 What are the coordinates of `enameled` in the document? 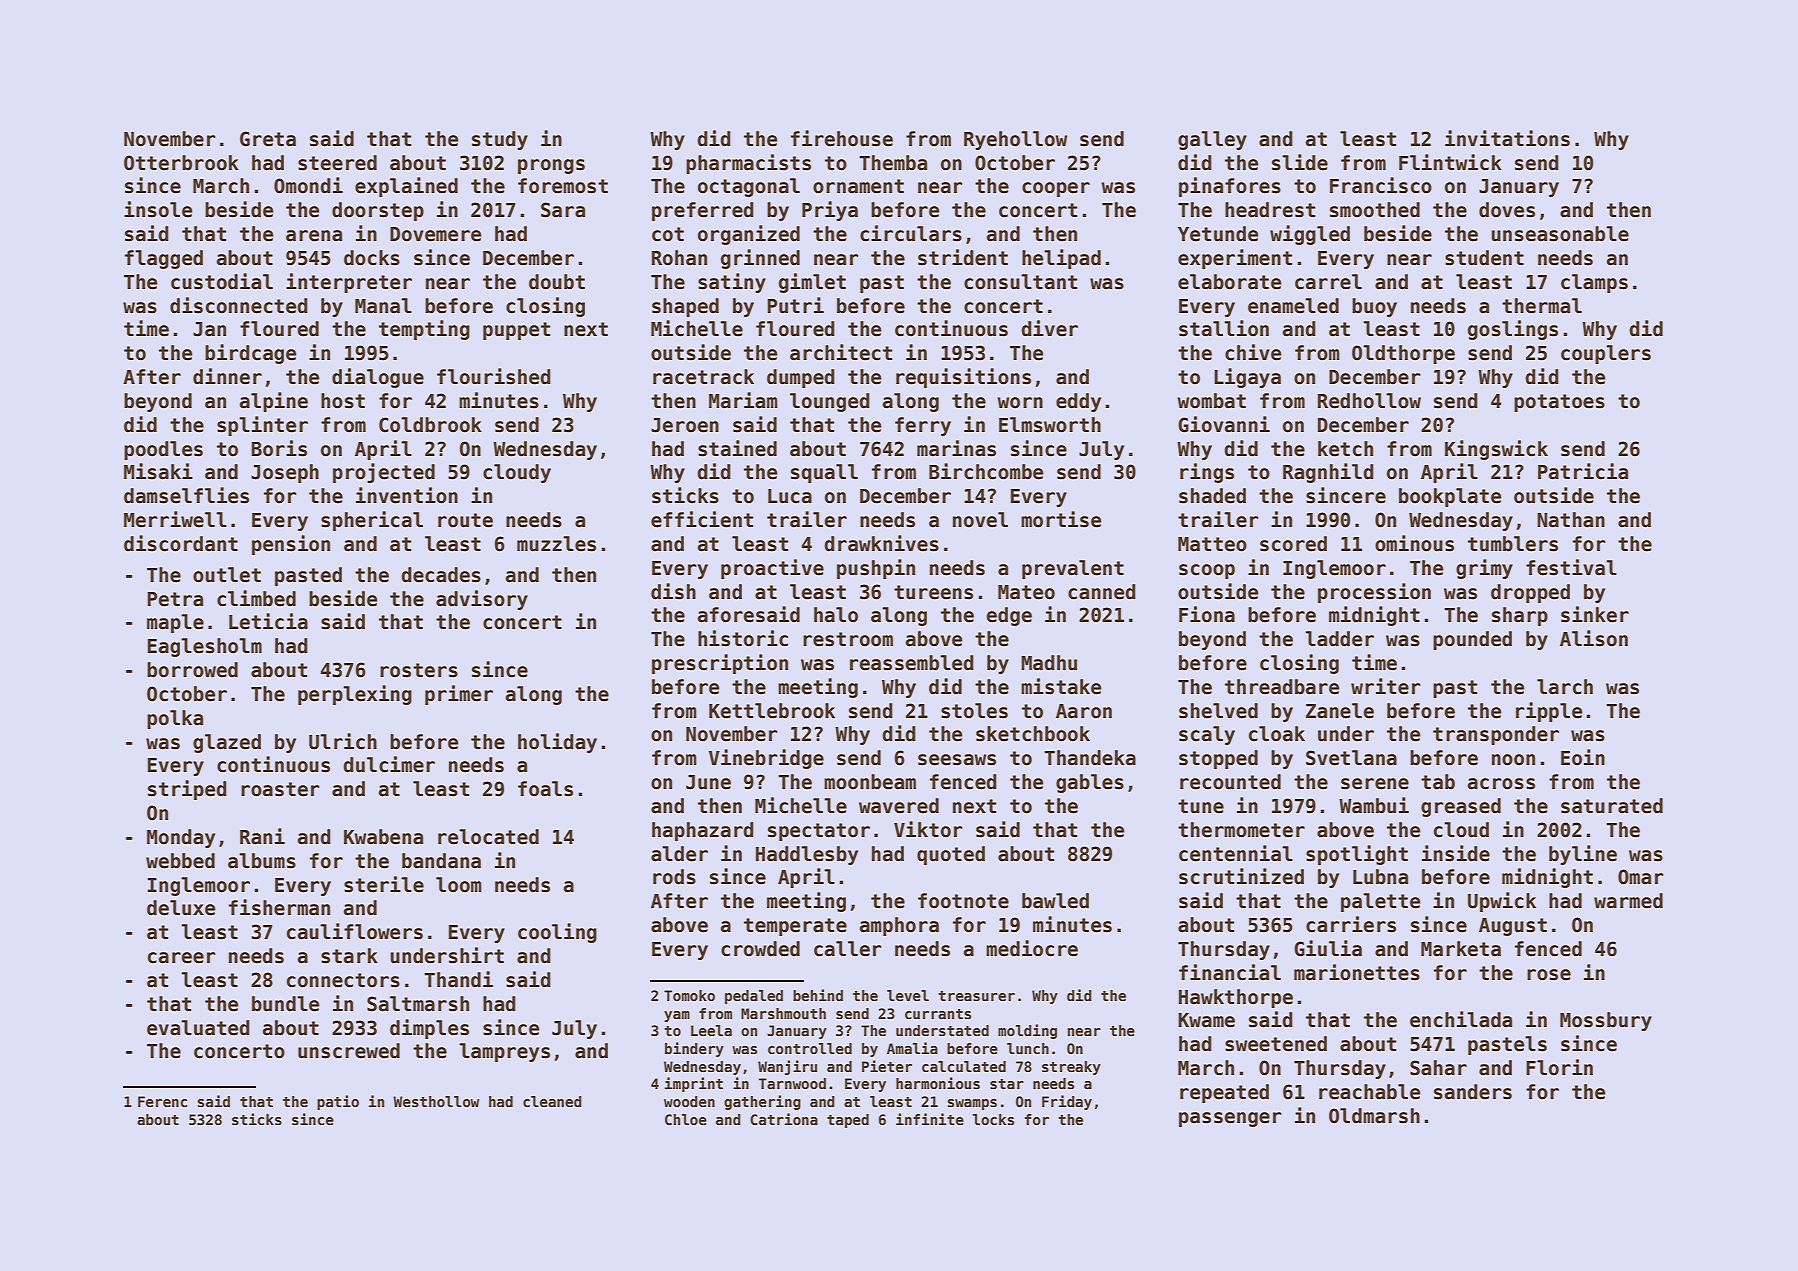 It's located at (1293, 306).
